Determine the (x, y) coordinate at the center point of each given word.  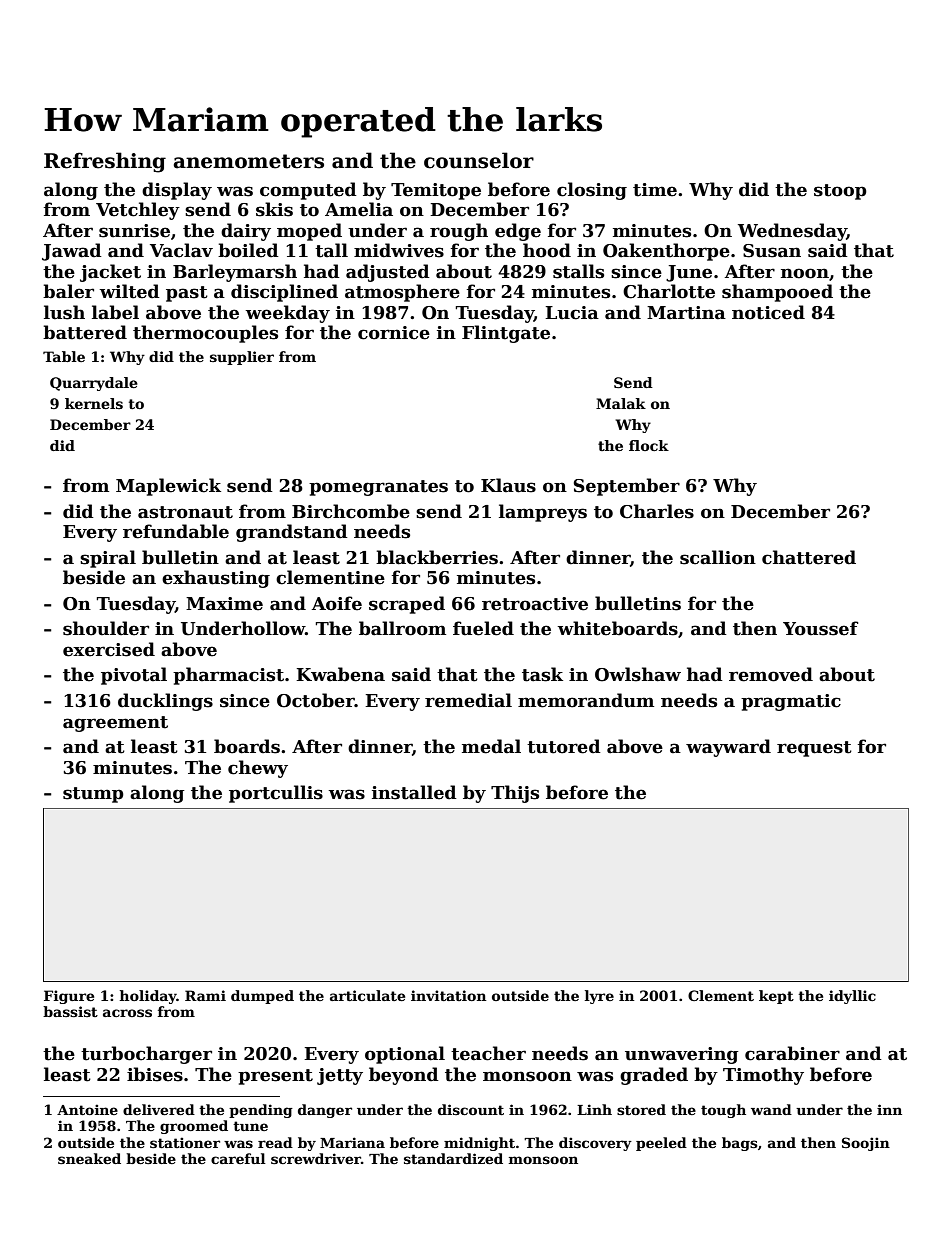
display (177, 191)
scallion (718, 557)
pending (261, 1111)
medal (491, 746)
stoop (840, 192)
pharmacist (228, 676)
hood (547, 250)
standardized (453, 1158)
